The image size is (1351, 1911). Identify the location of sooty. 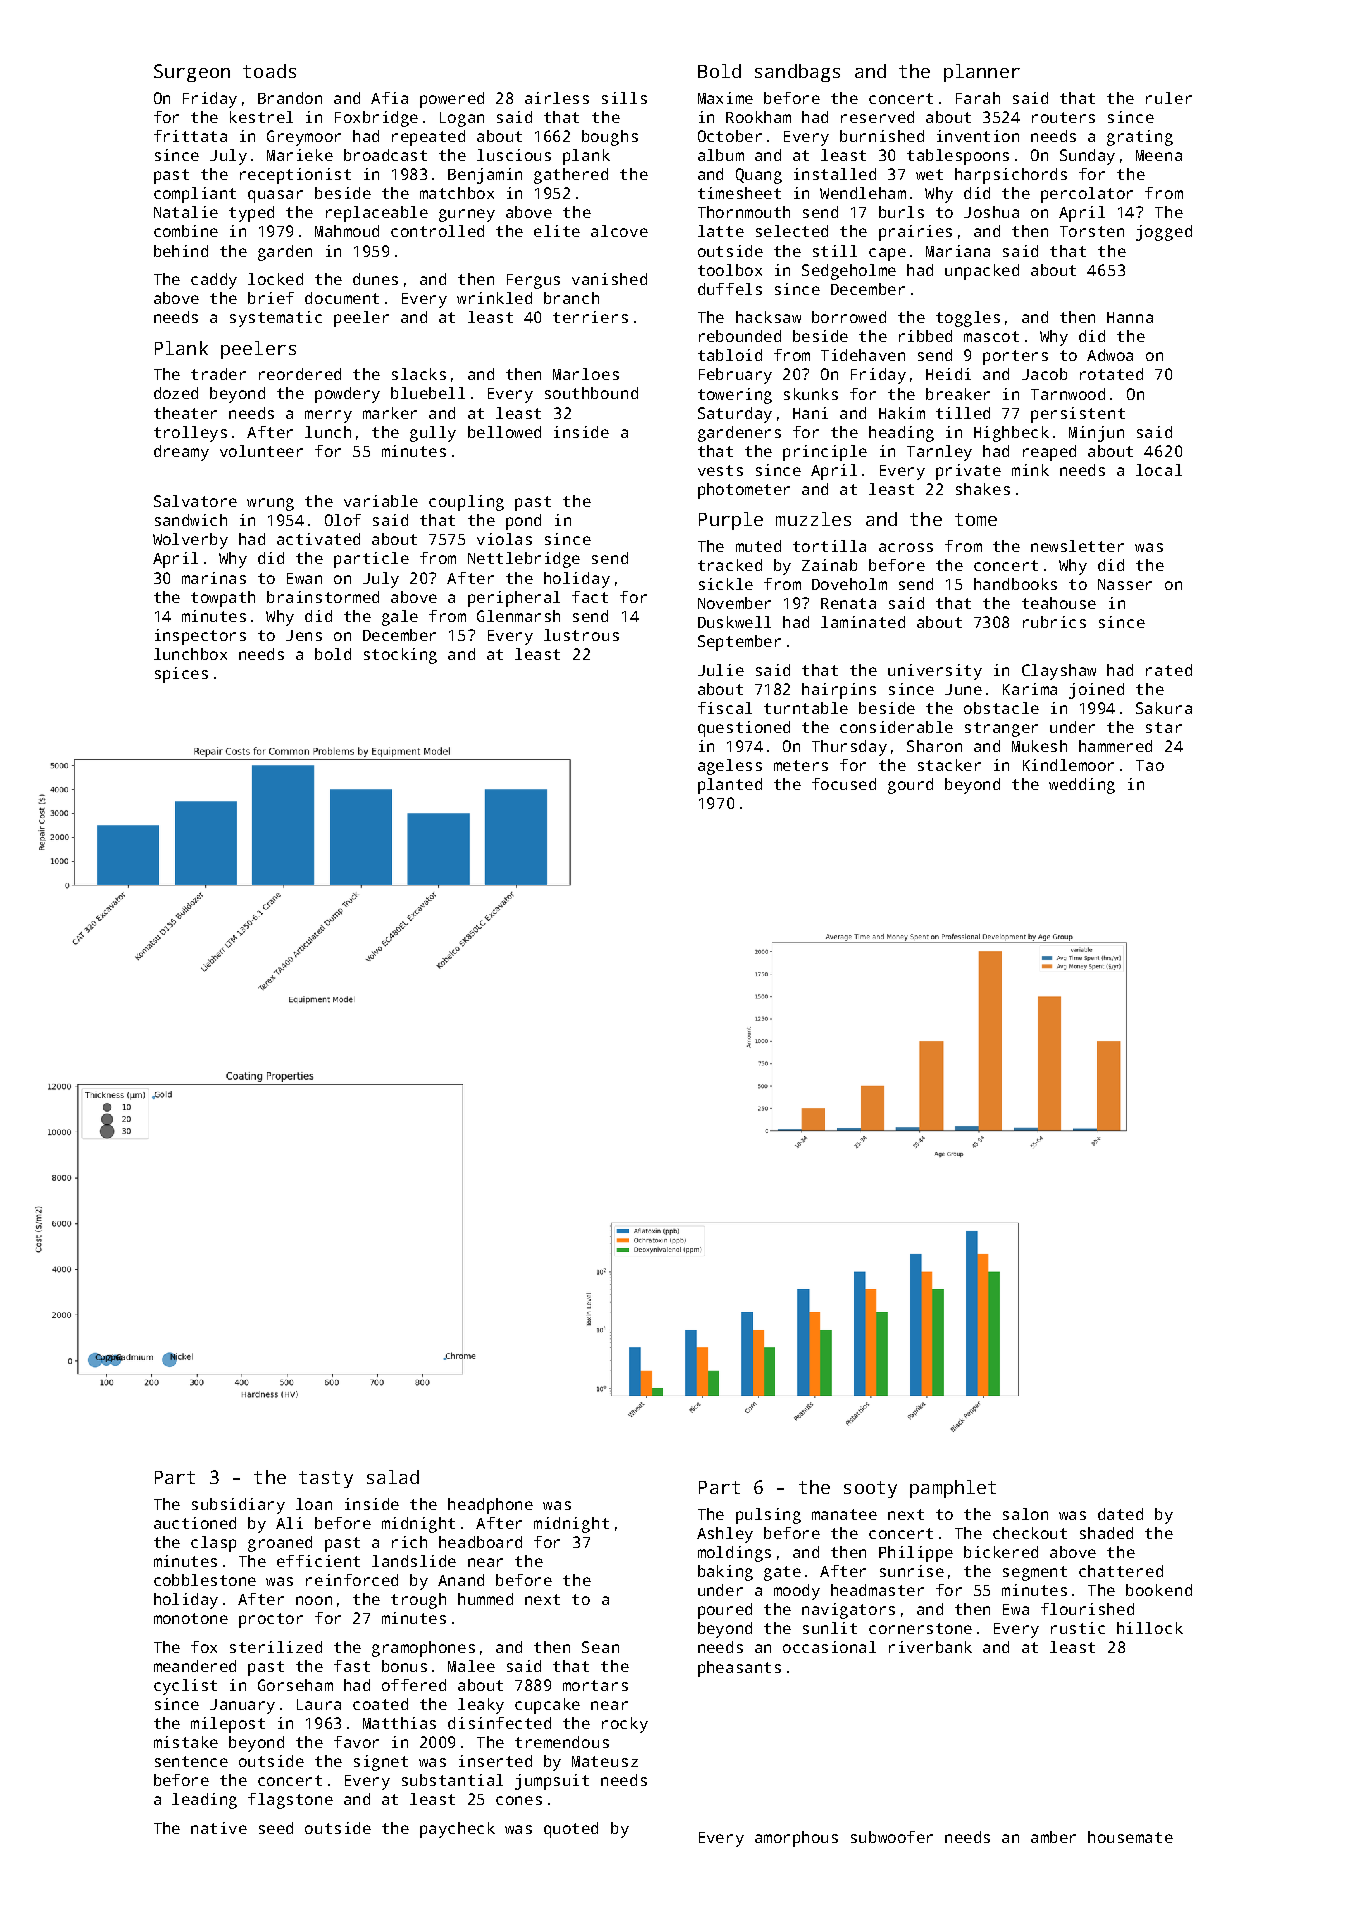
(870, 1489).
